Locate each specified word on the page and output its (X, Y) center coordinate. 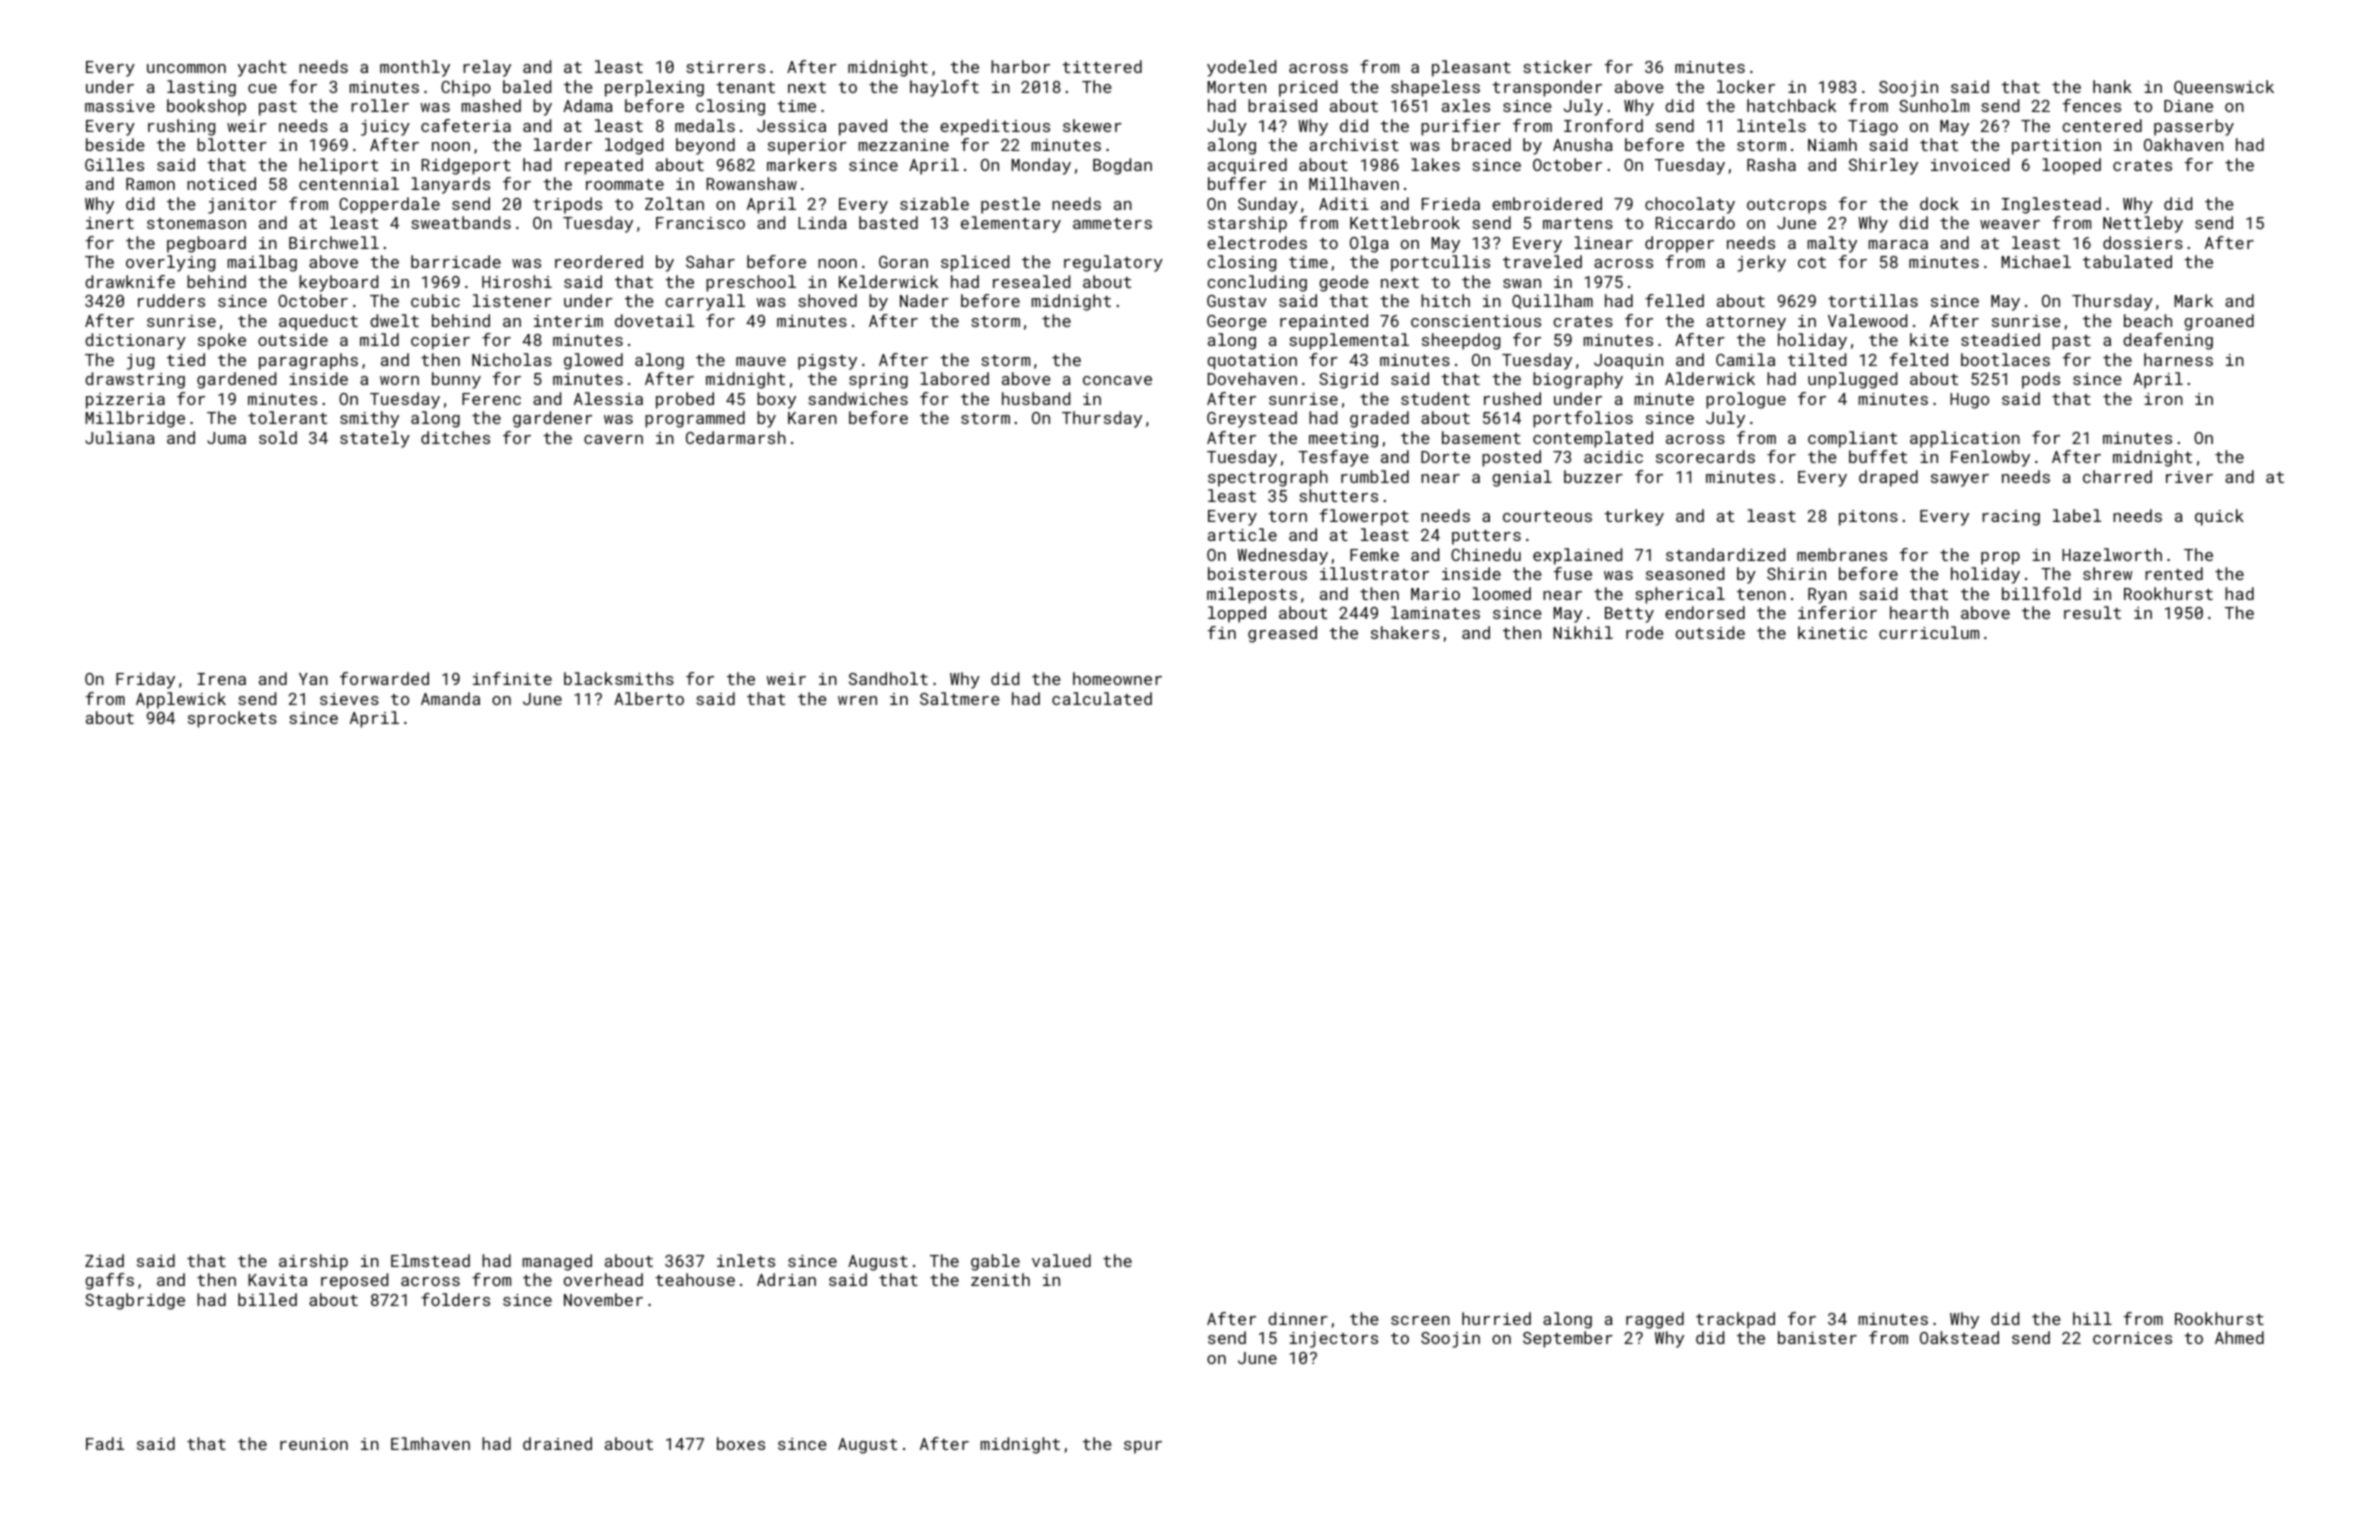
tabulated (2127, 261)
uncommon (186, 68)
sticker (1557, 66)
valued (1061, 1260)
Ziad (104, 1260)
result (2092, 612)
